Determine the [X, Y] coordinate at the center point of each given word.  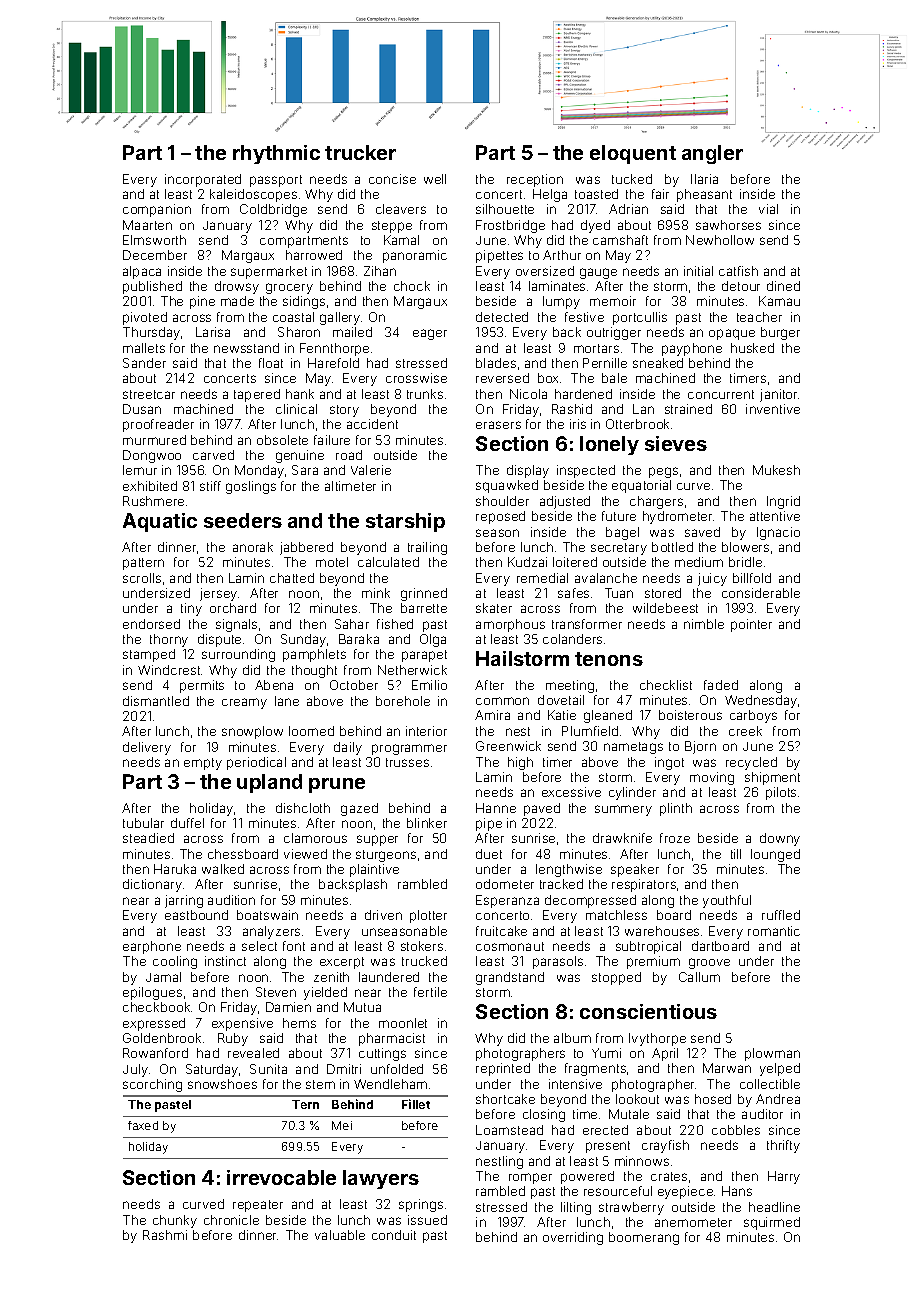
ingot [669, 763]
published [152, 287]
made [237, 301]
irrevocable [281, 1177]
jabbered [306, 548]
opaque [732, 334]
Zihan [380, 271]
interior [426, 731]
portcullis [640, 318]
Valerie [371, 470]
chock [412, 286]
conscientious [648, 1011]
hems [299, 1023]
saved [702, 532]
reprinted [503, 1069]
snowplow [252, 732]
